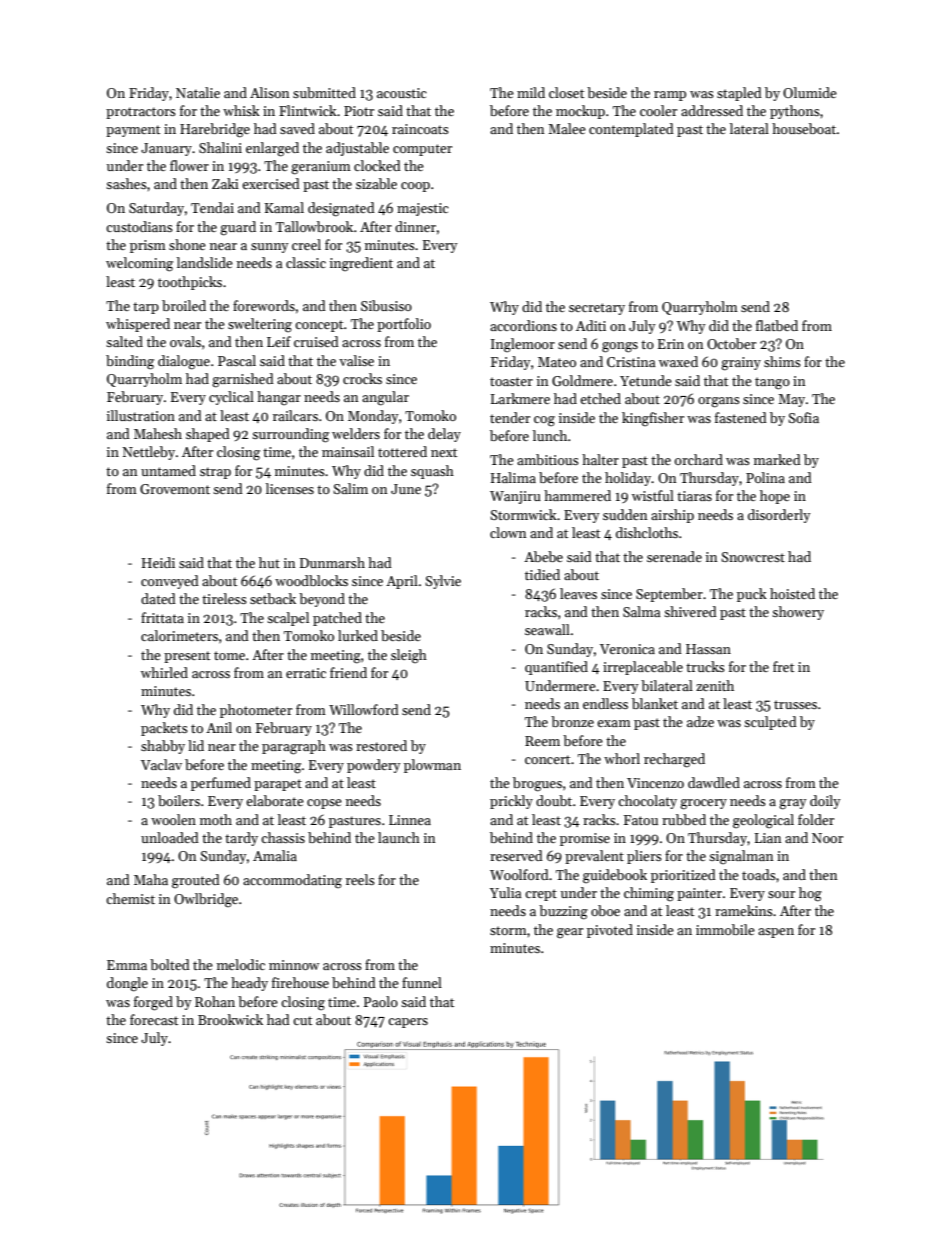 The height and width of the screenshot is (1233, 952). What do you see at coordinates (294, 965) in the screenshot?
I see `minnow` at bounding box center [294, 965].
